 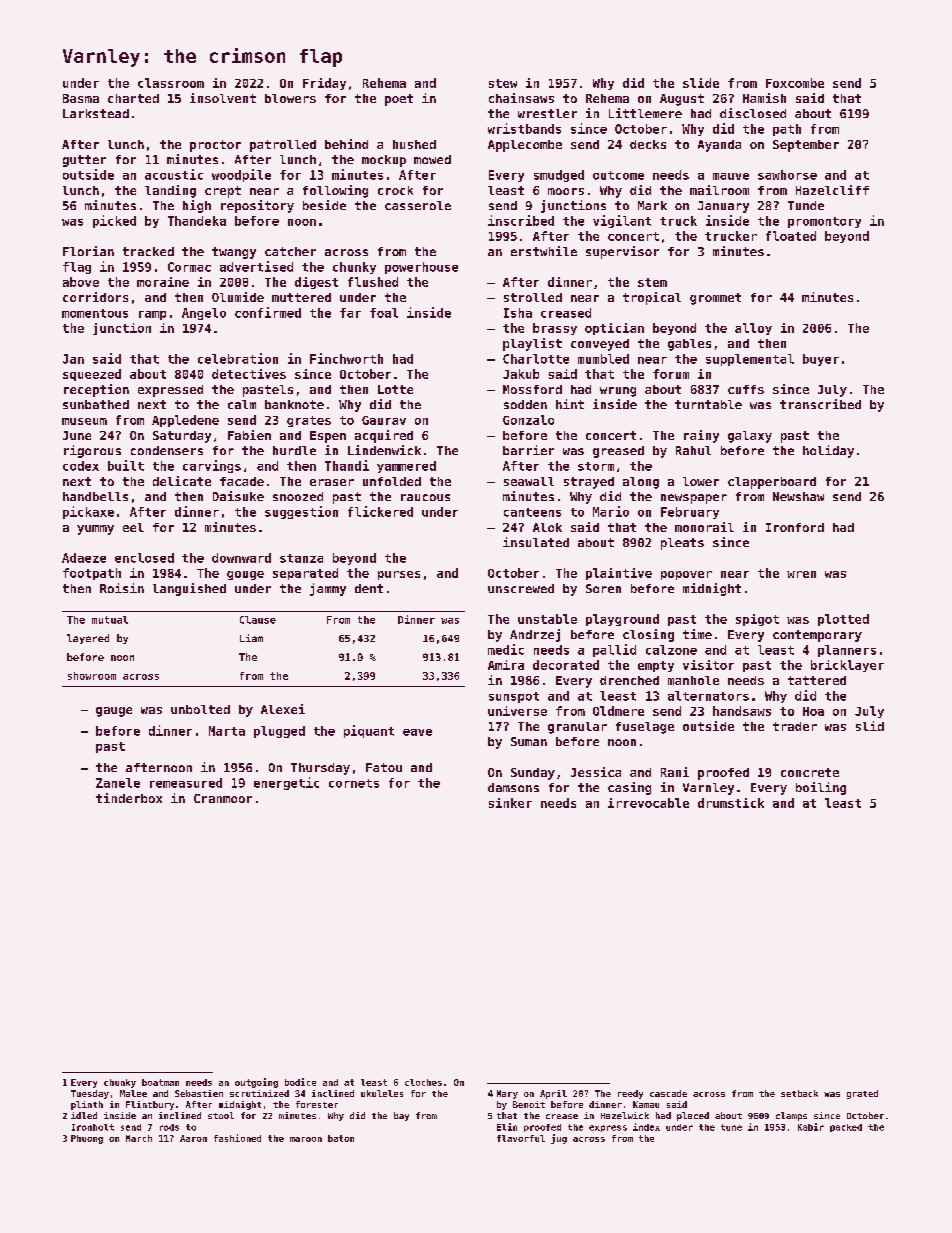 What do you see at coordinates (118, 783) in the screenshot?
I see `Zanele` at bounding box center [118, 783].
